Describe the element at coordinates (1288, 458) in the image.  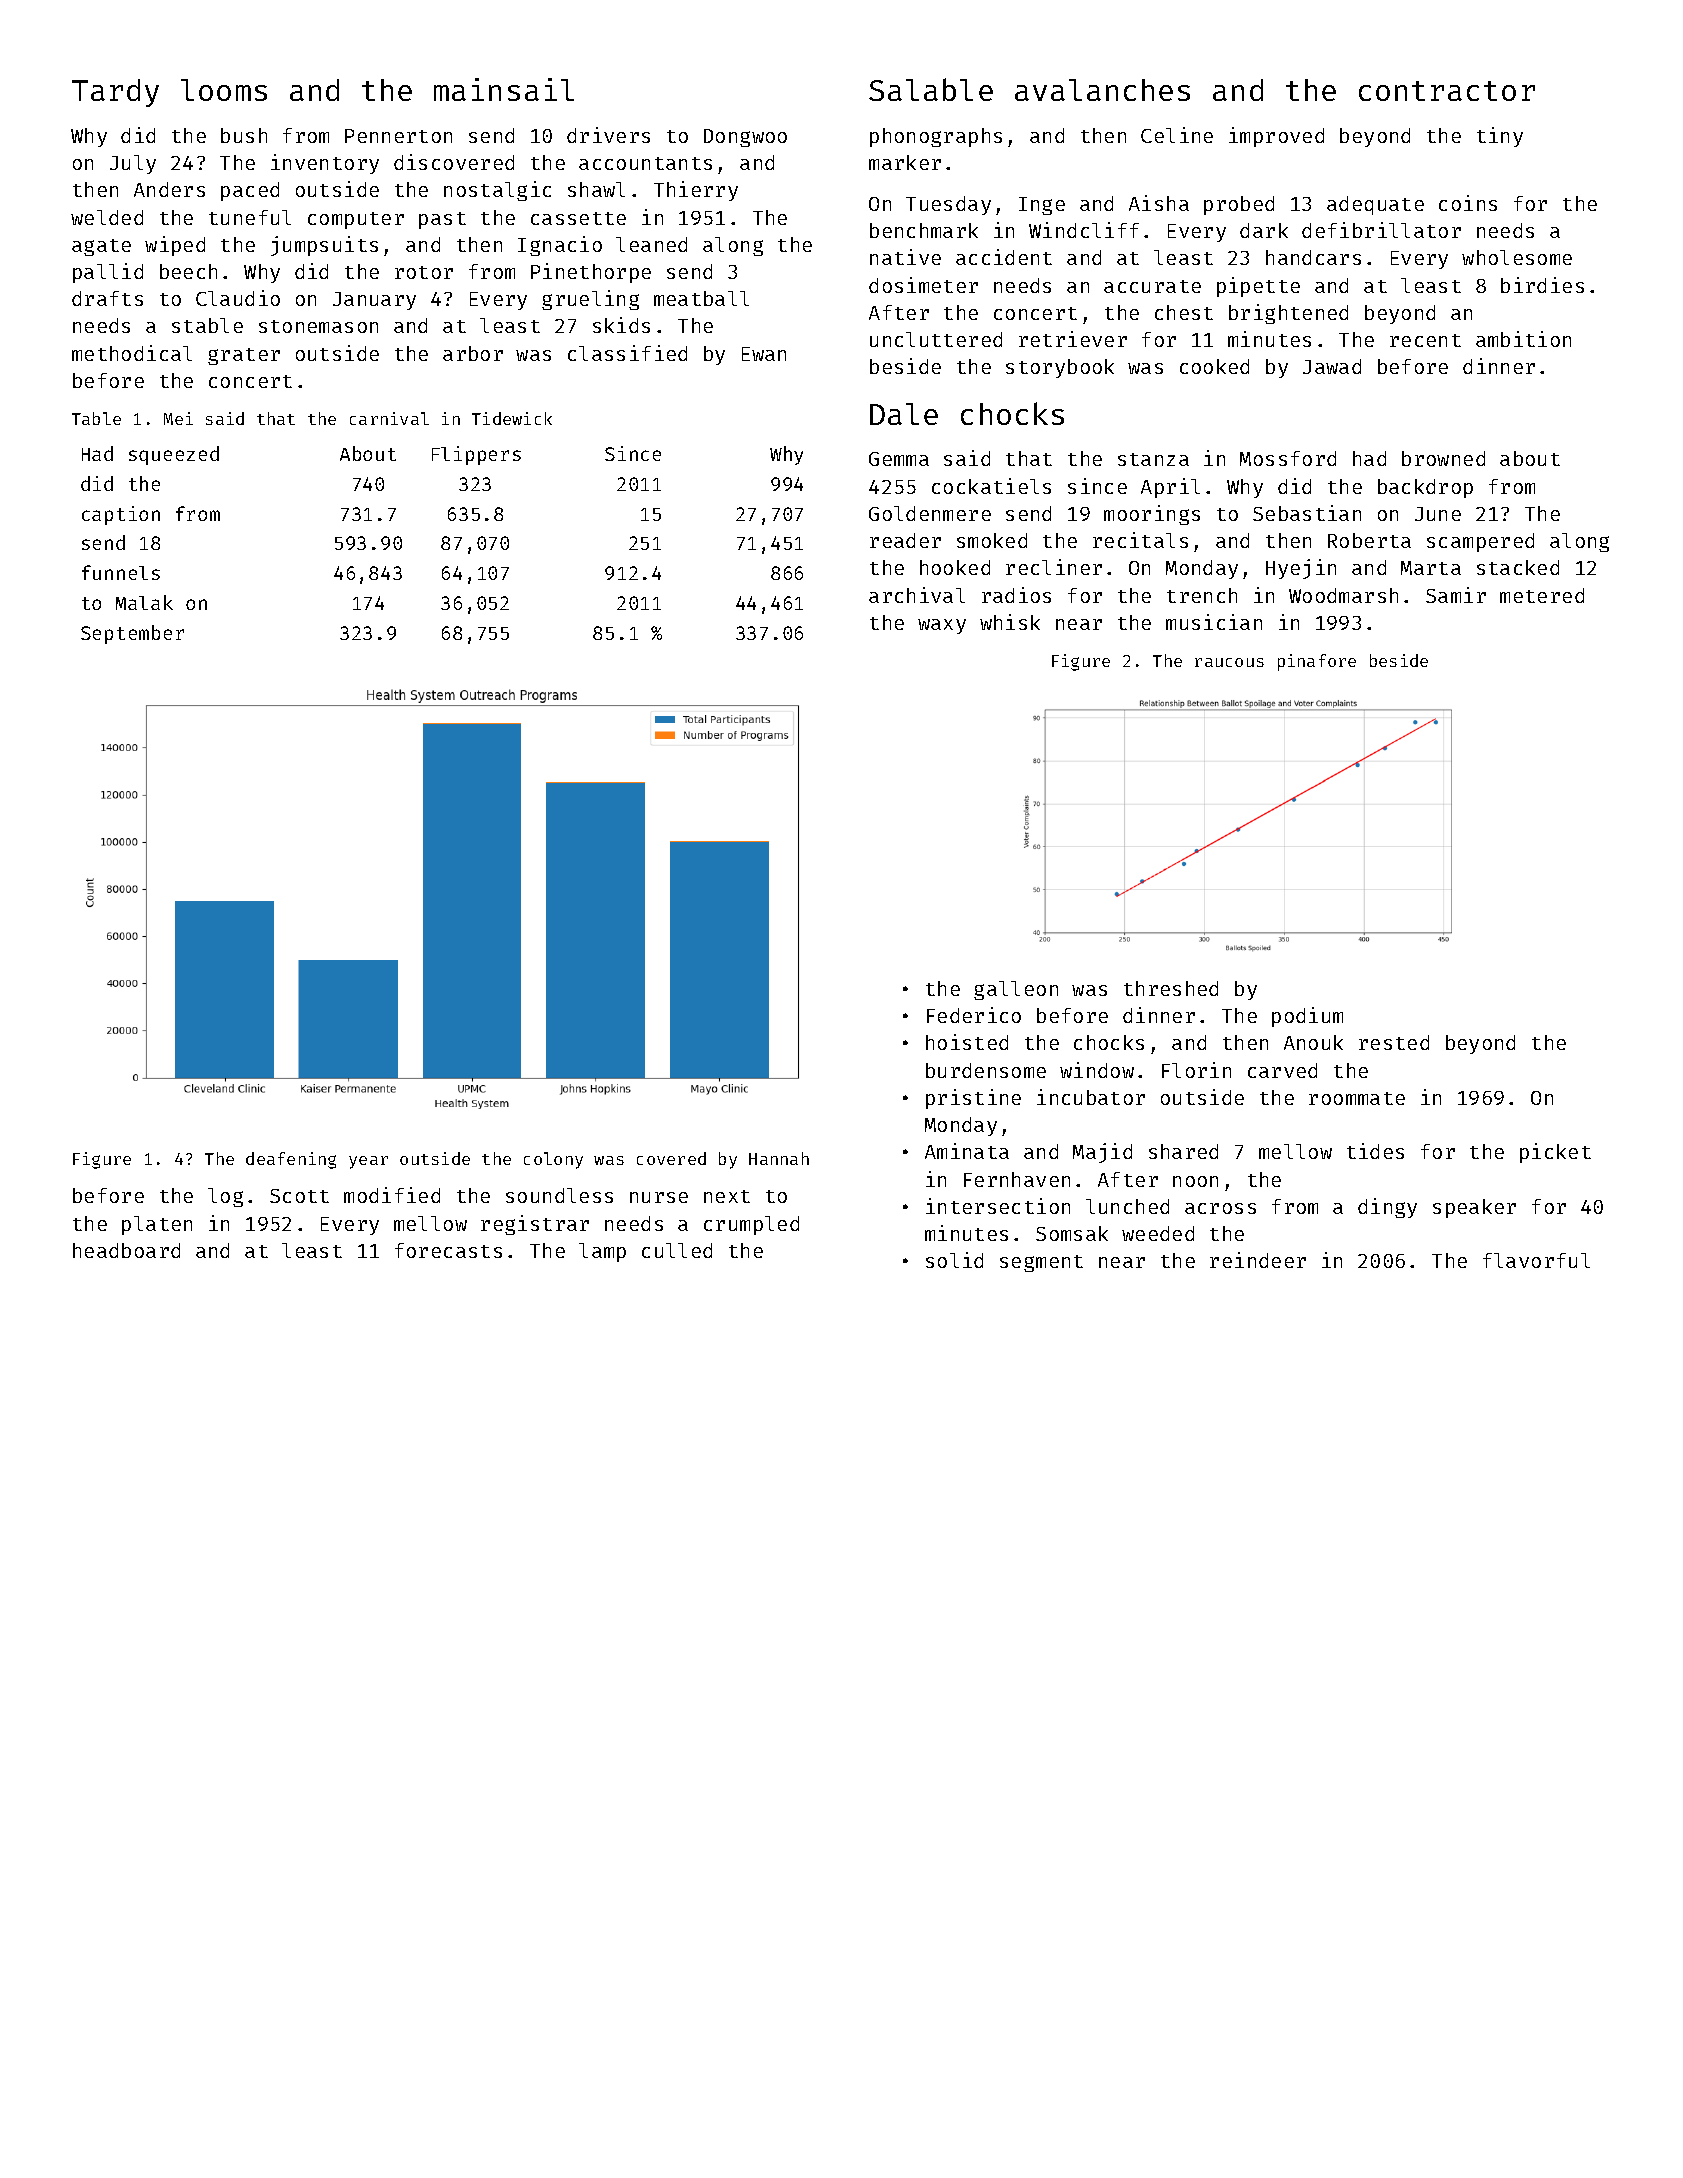
I see `Mossford` at that location.
